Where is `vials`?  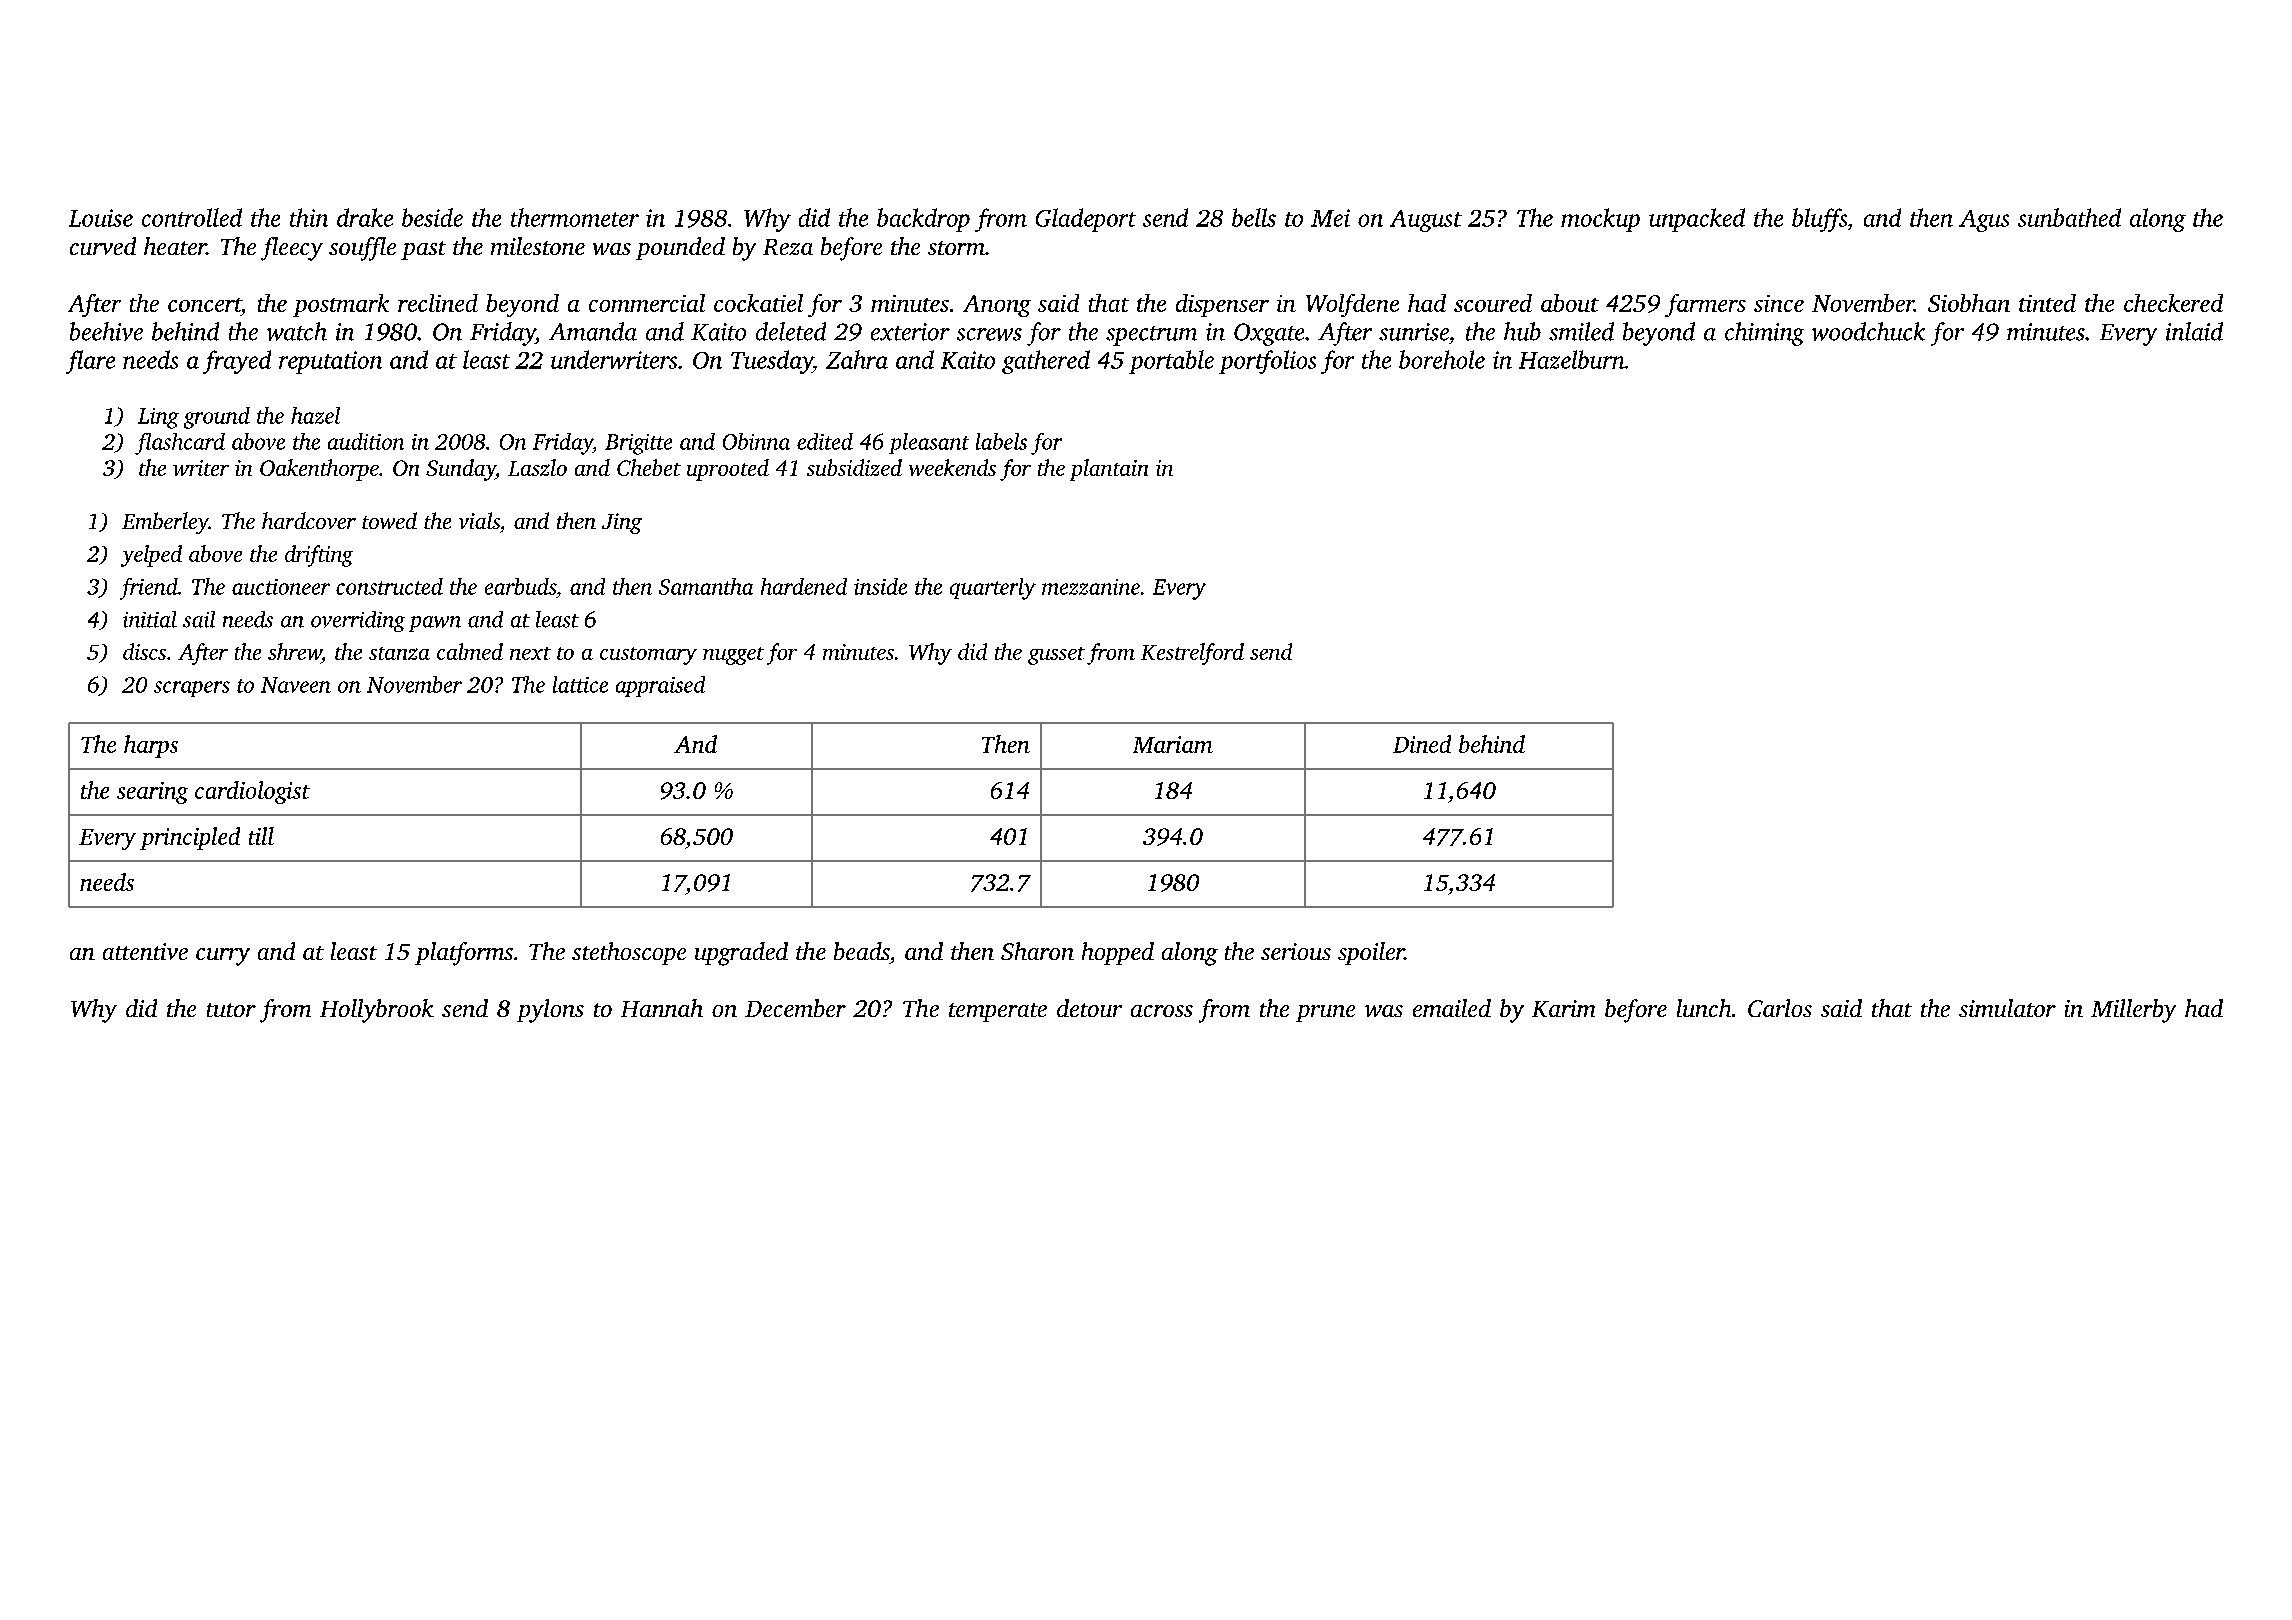
vials is located at coordinates (479, 520).
